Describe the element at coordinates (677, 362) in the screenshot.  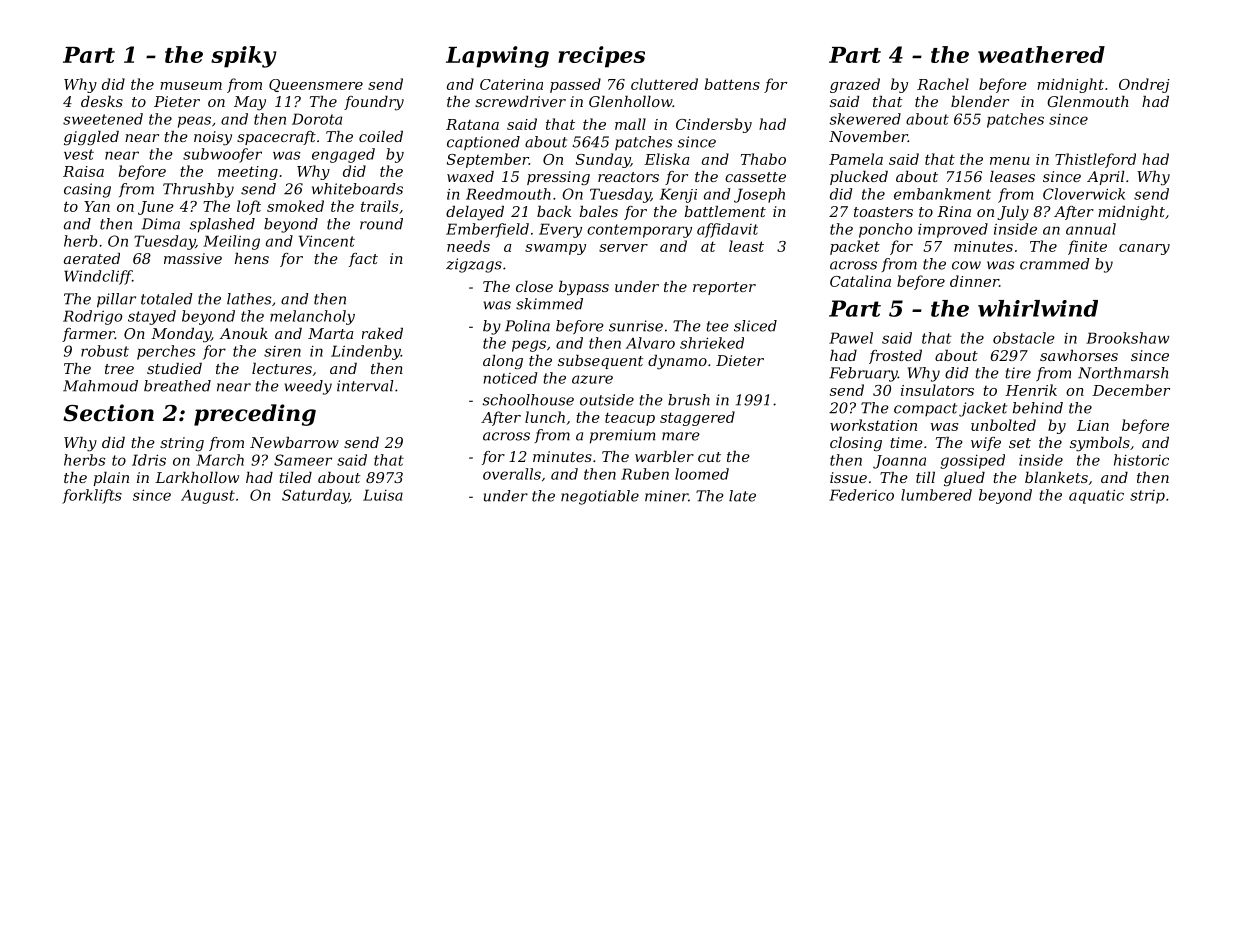
I see `dynamo` at that location.
